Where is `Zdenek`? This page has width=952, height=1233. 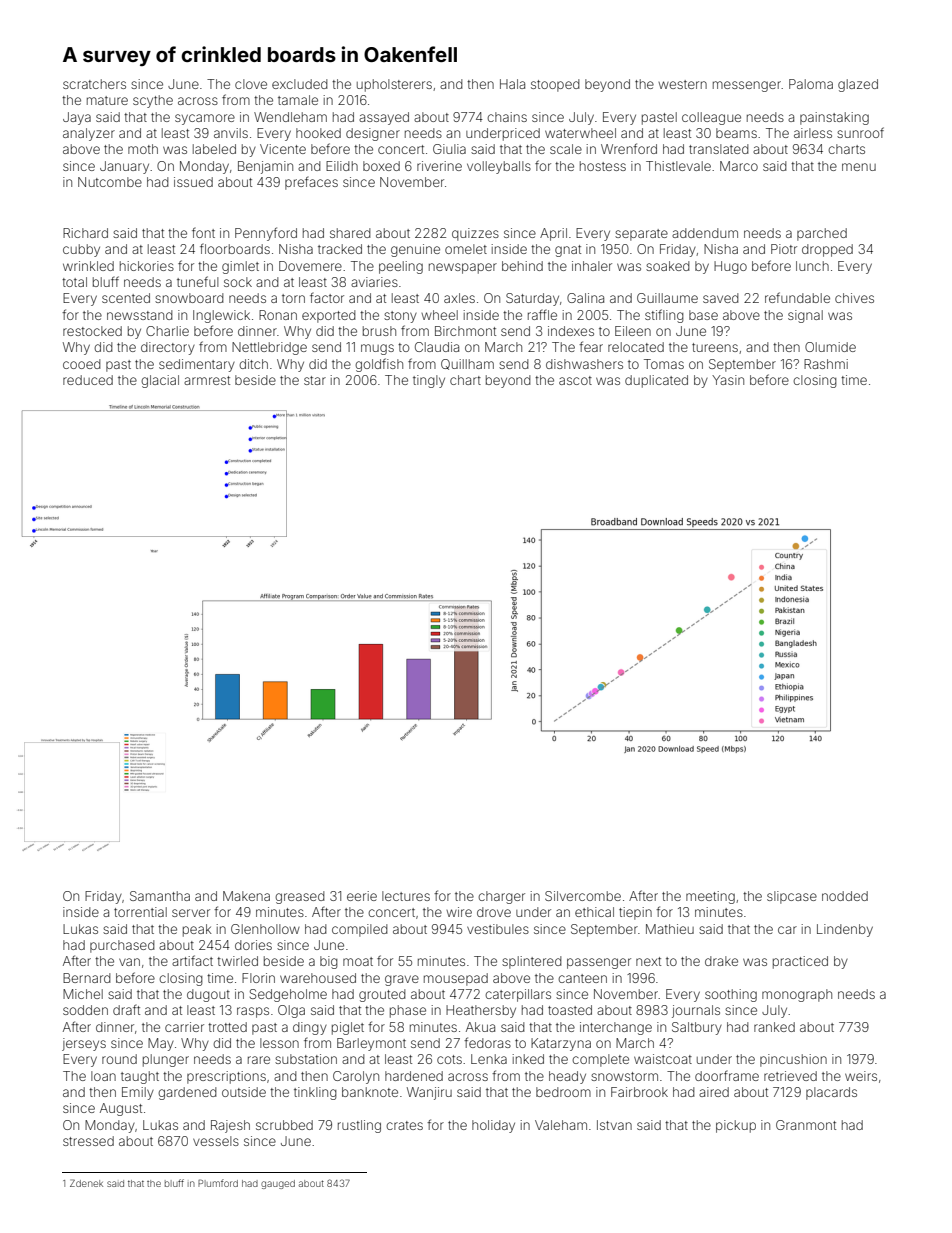 Zdenek is located at coordinates (86, 1183).
